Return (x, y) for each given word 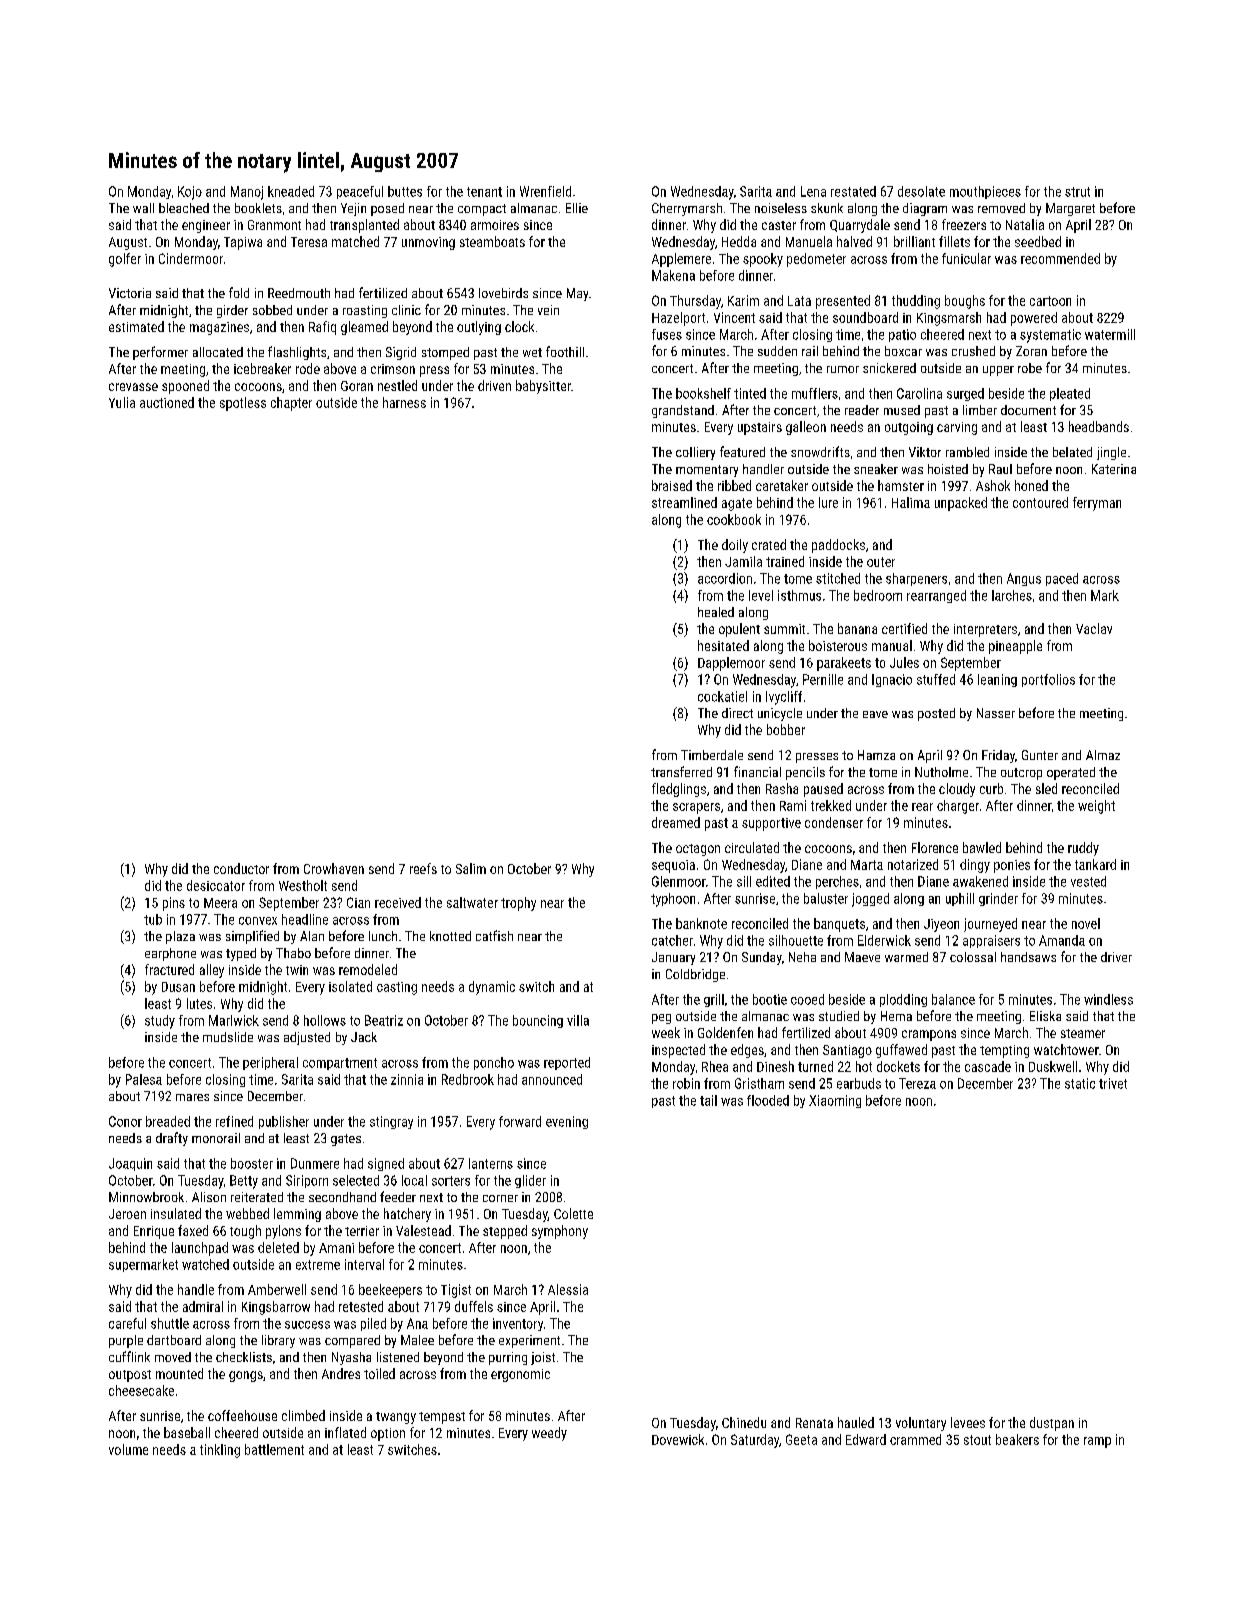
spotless (243, 404)
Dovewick (678, 1439)
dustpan (1052, 1424)
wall (143, 208)
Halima (911, 502)
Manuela (809, 241)
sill (744, 881)
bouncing (538, 1021)
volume (128, 1449)
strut (1077, 192)
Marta (867, 865)
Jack (364, 1037)
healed (716, 612)
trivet (1113, 1083)
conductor (241, 868)
